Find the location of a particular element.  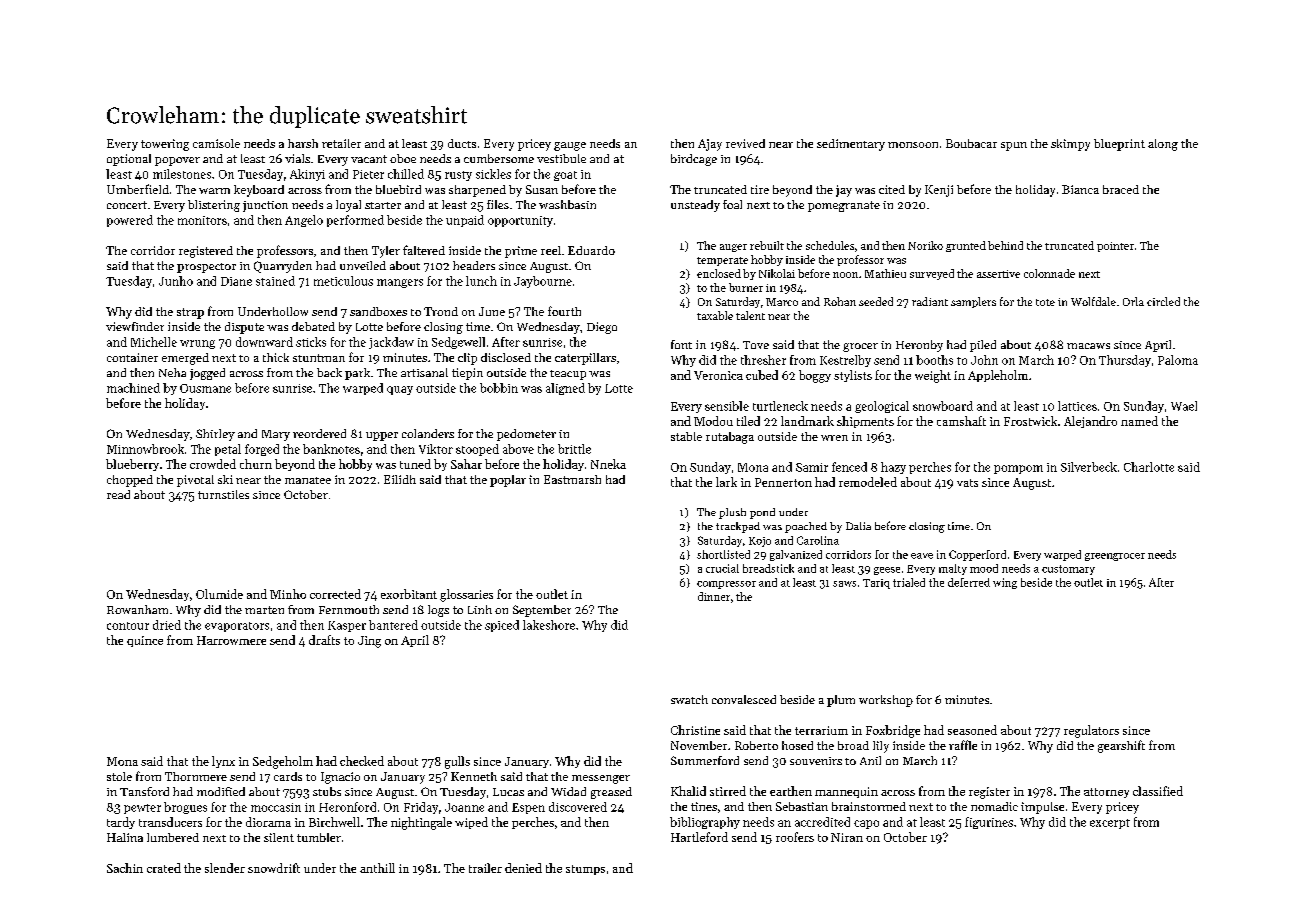

stumps is located at coordinates (585, 870).
